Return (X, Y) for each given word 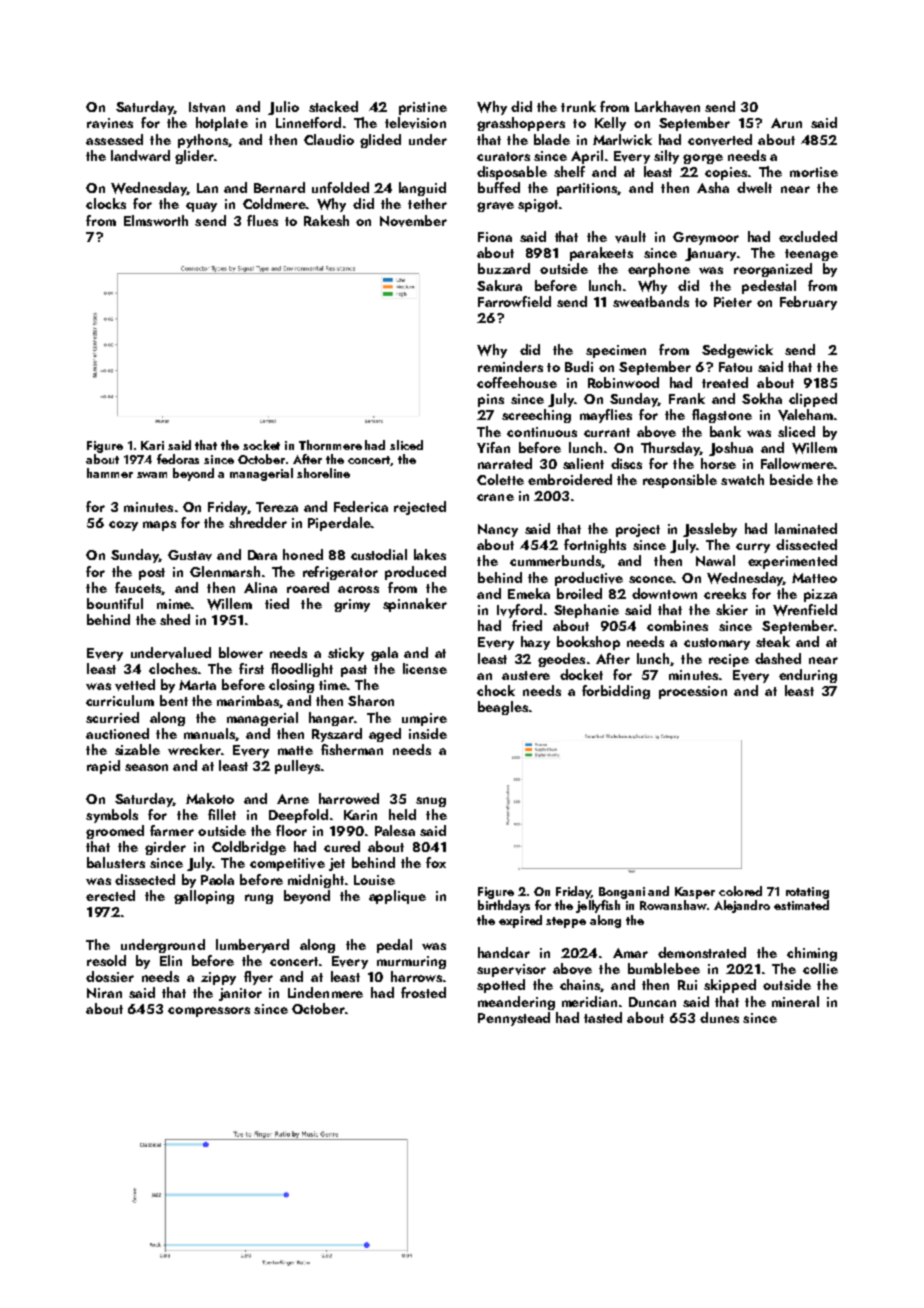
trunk (578, 106)
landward (140, 155)
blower (241, 652)
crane (495, 497)
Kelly (610, 124)
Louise (374, 880)
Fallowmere (797, 463)
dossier (110, 976)
